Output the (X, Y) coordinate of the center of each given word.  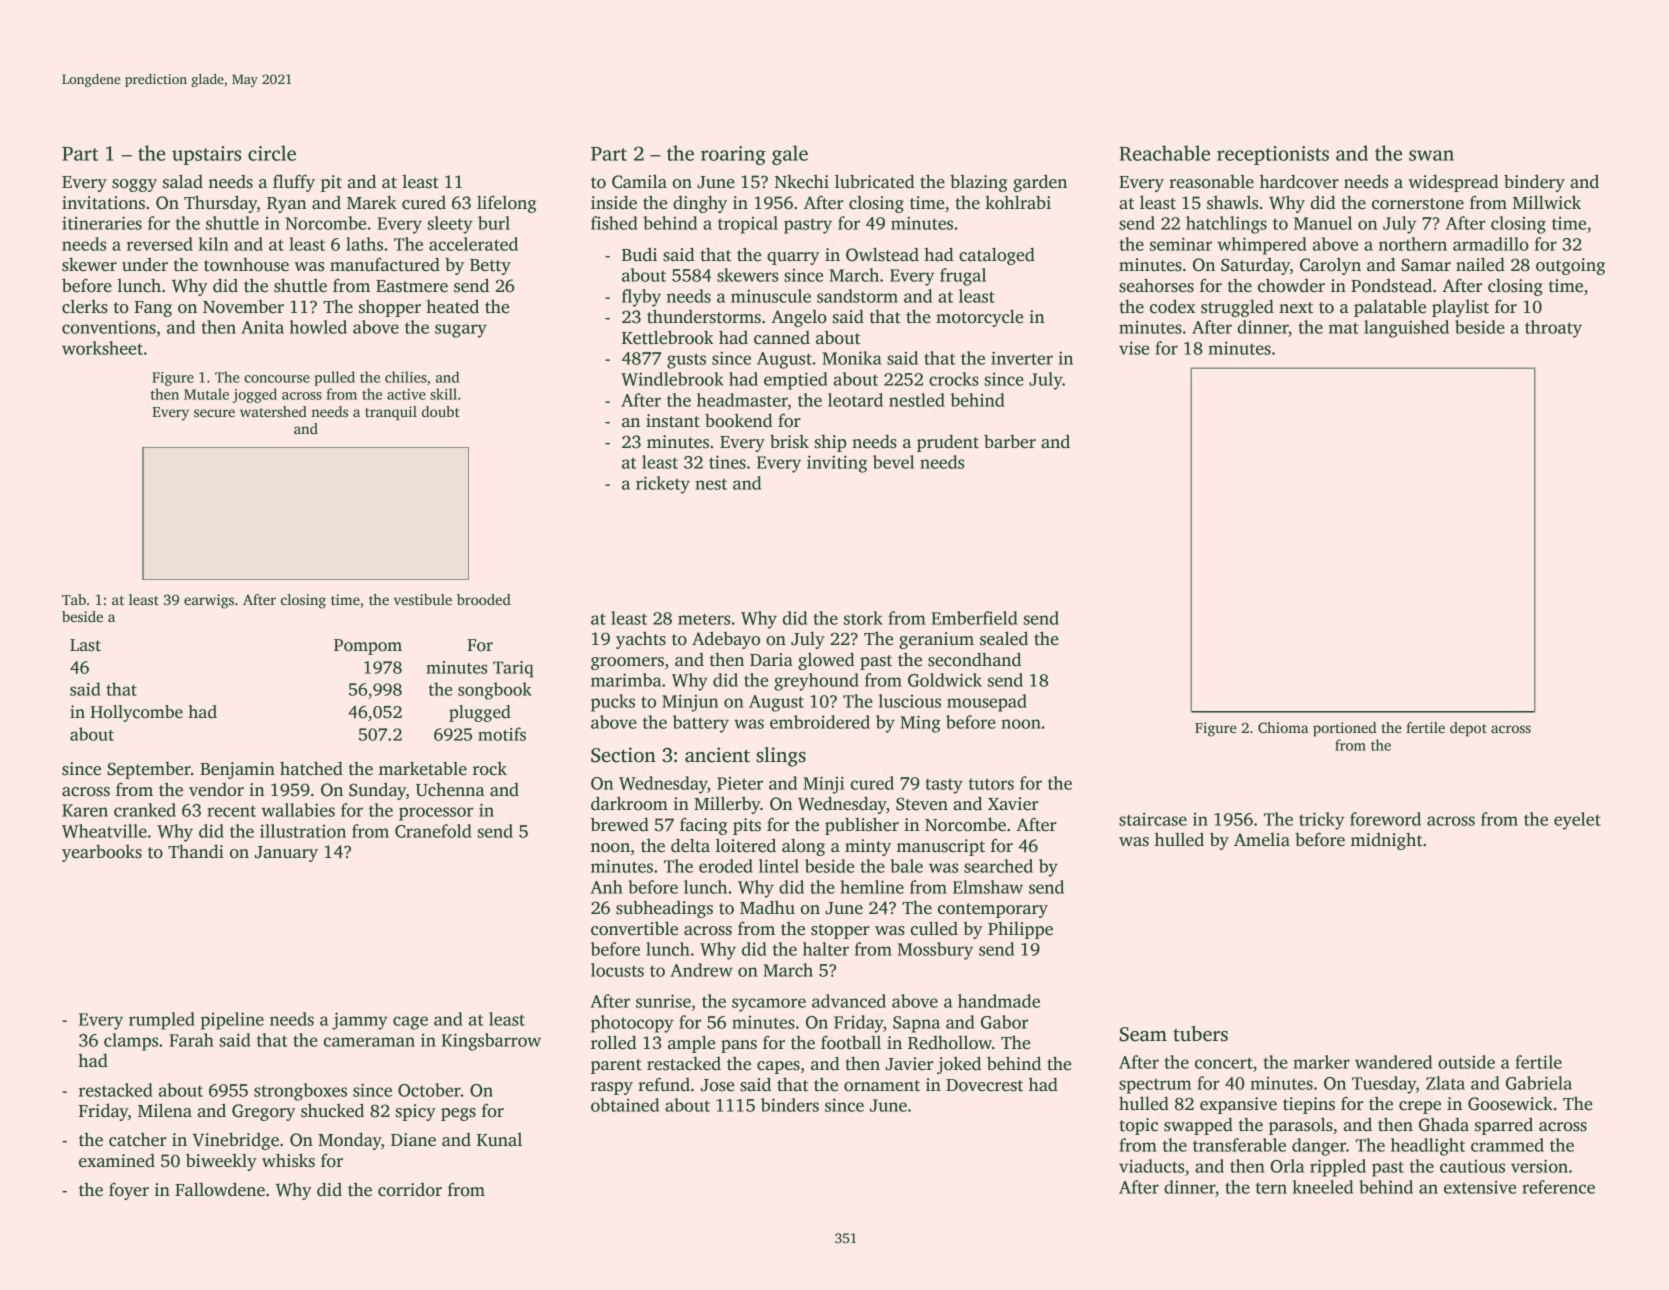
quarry (793, 258)
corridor (410, 1190)
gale (790, 155)
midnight (1386, 841)
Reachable (1164, 153)
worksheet (102, 348)
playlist (1460, 308)
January (286, 854)
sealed (1004, 638)
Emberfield (974, 618)
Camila (639, 181)
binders (790, 1105)
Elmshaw (988, 887)
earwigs (209, 601)
